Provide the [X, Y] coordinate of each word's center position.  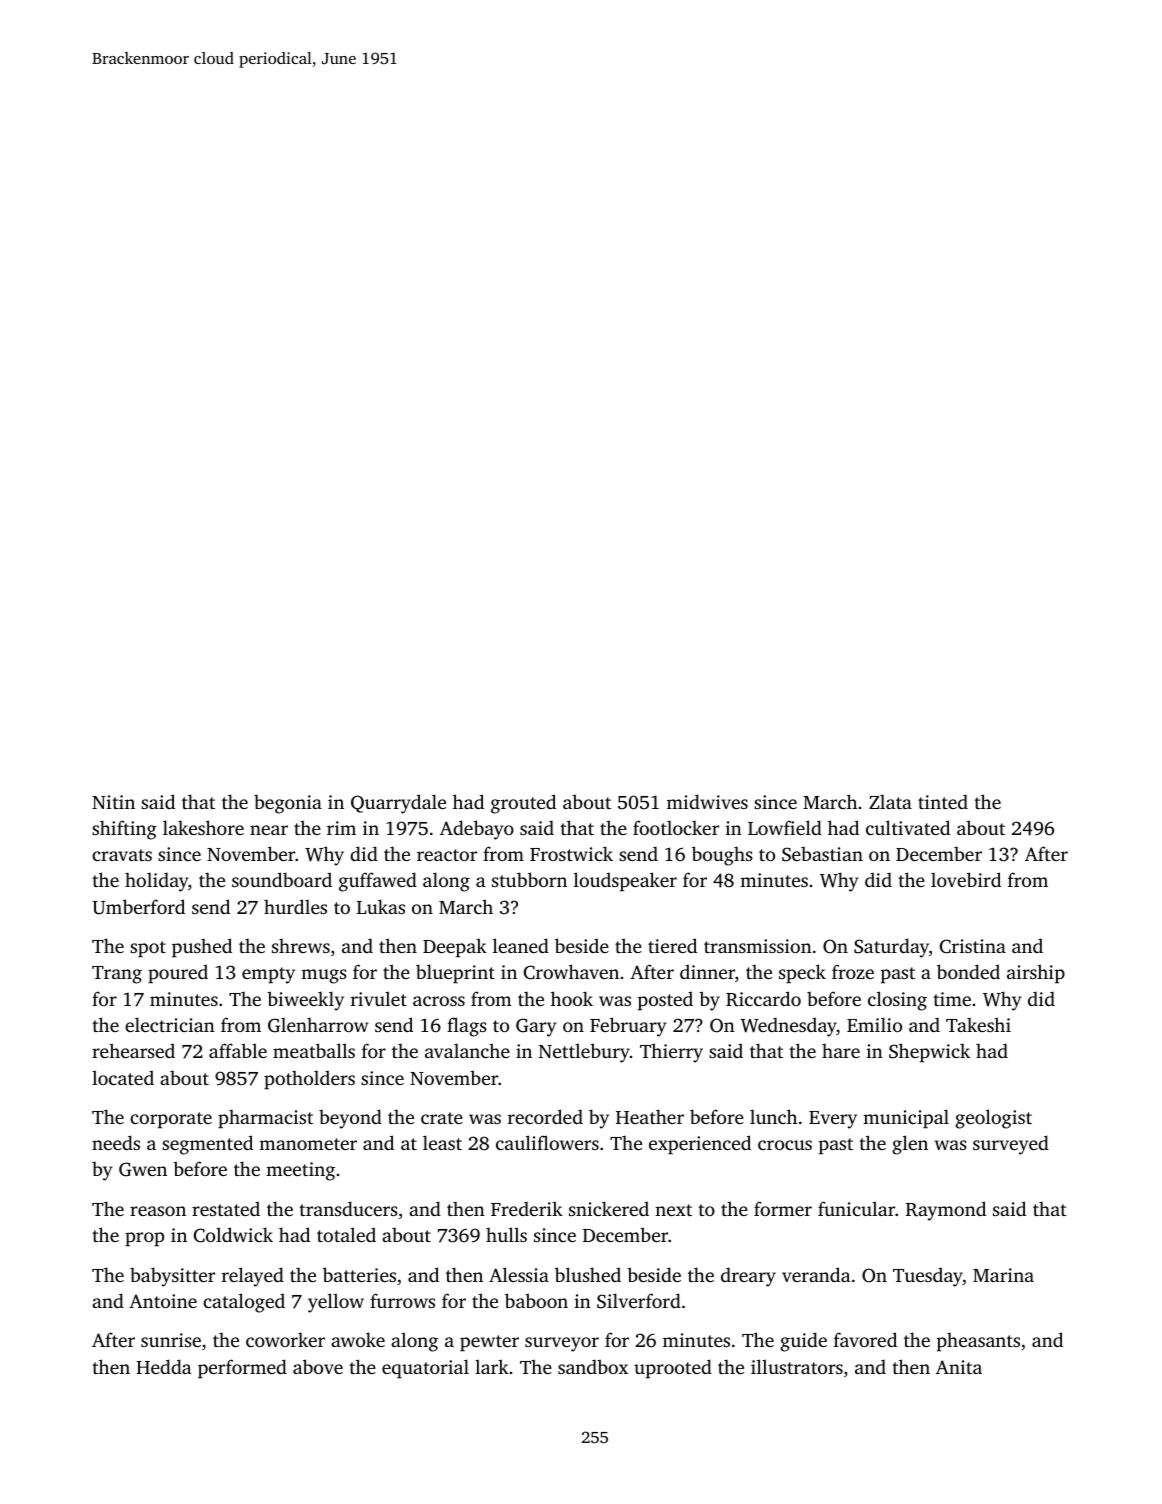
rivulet [379, 998]
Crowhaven [571, 972]
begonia [288, 804]
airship [1036, 973]
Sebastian [822, 854]
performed [242, 1368]
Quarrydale [398, 804]
